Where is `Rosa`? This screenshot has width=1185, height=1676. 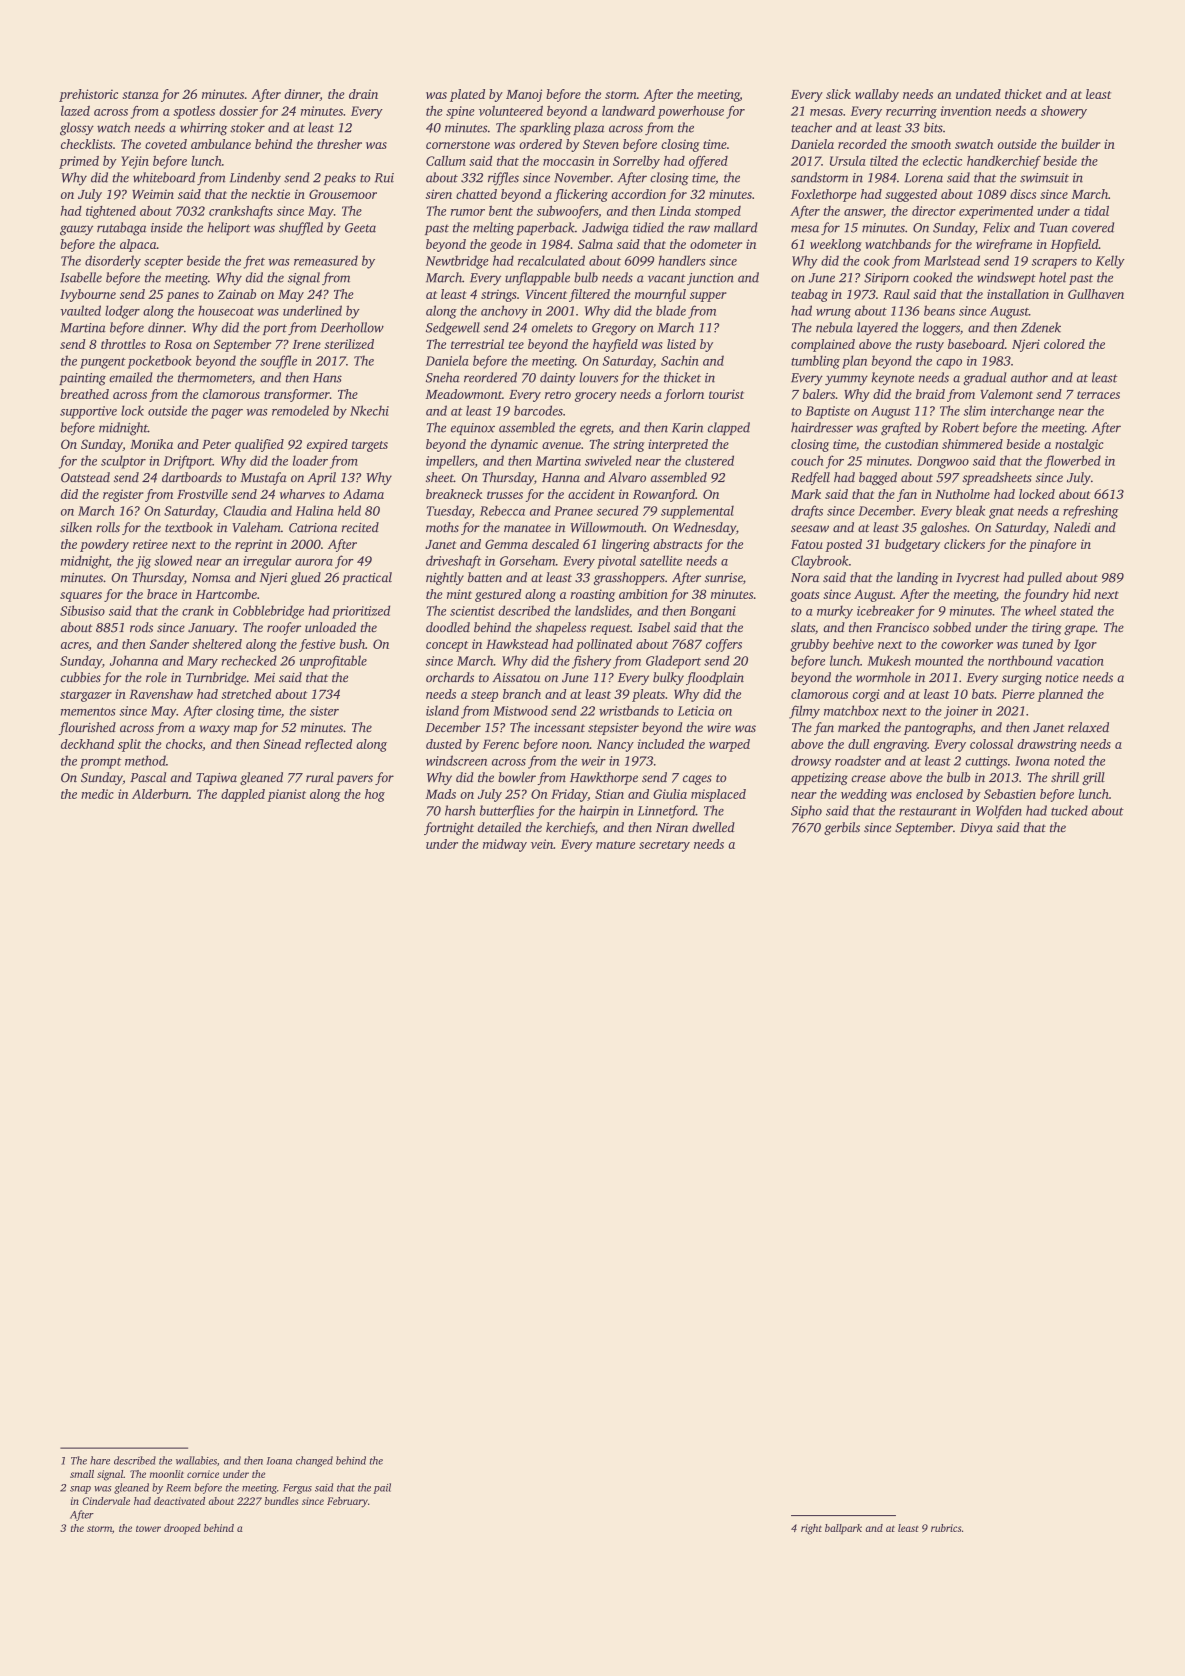
Rosa is located at coordinates (178, 344).
